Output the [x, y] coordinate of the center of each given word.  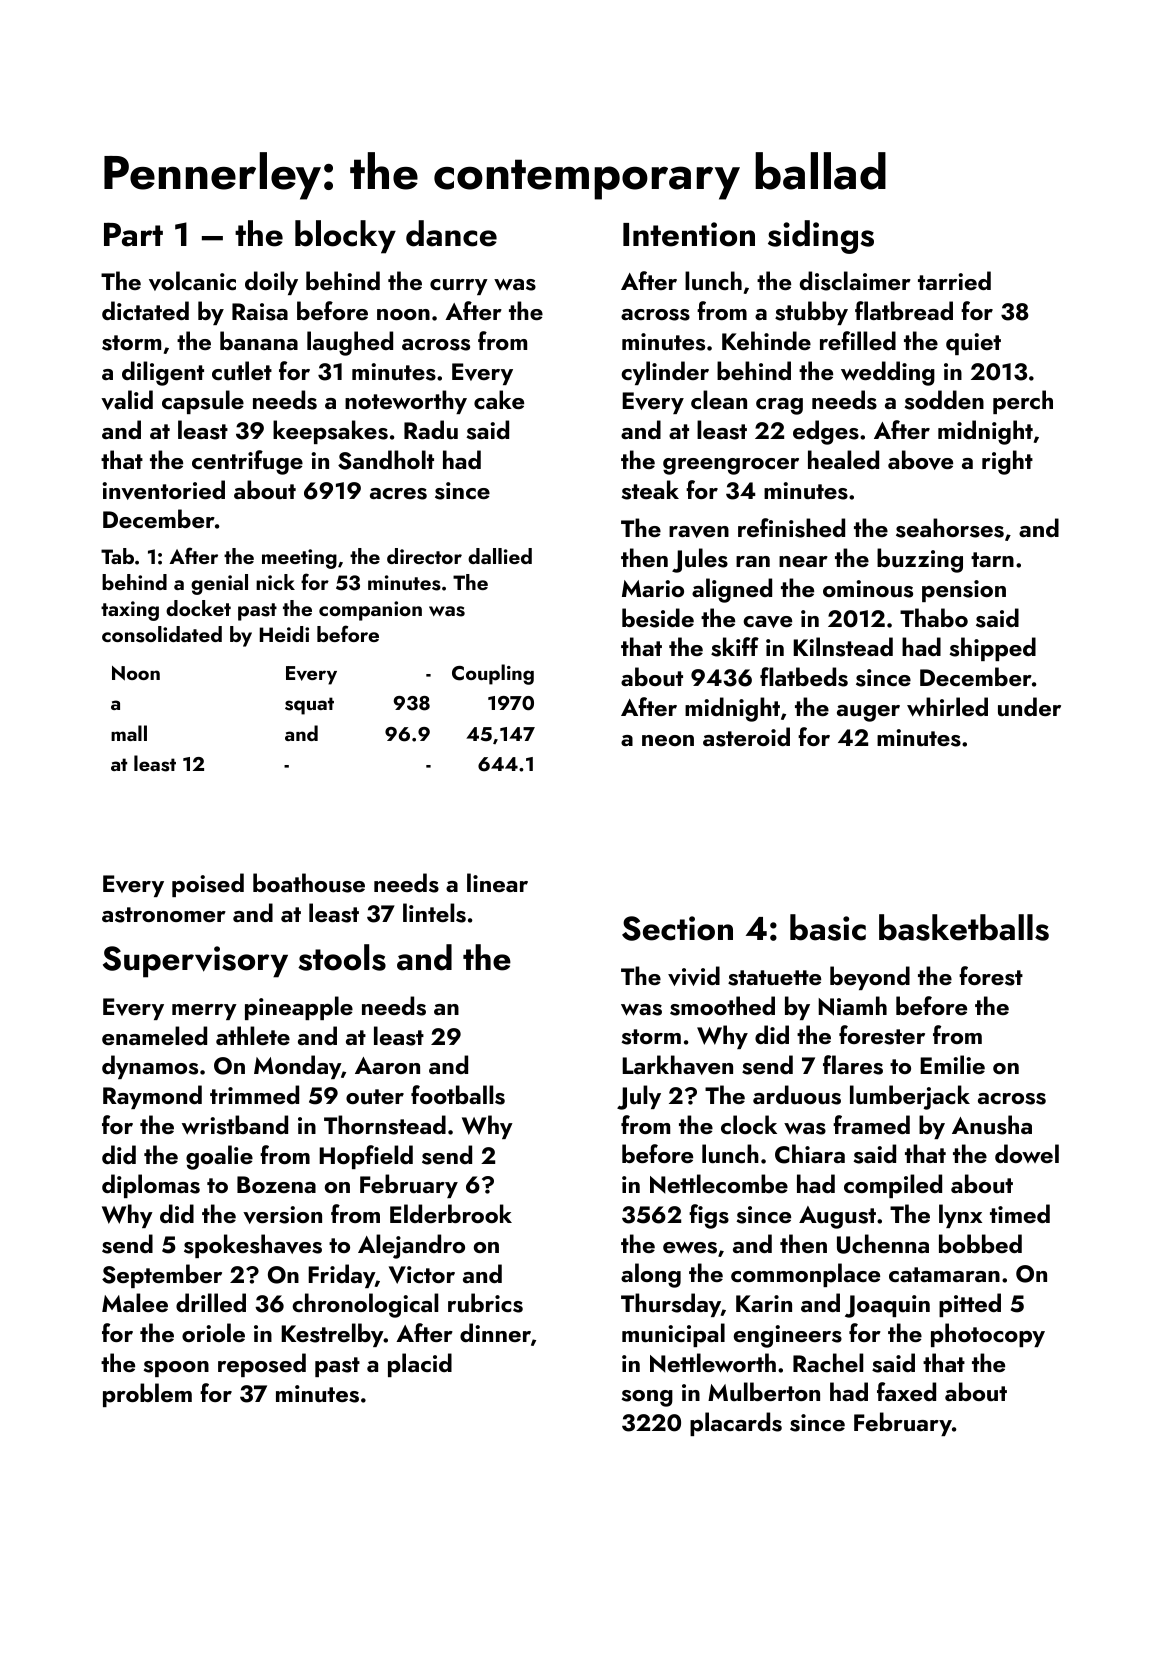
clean [719, 399]
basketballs [964, 927]
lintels [434, 913]
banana [259, 340]
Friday [341, 1276]
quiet [973, 344]
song [647, 1398]
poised [208, 885]
